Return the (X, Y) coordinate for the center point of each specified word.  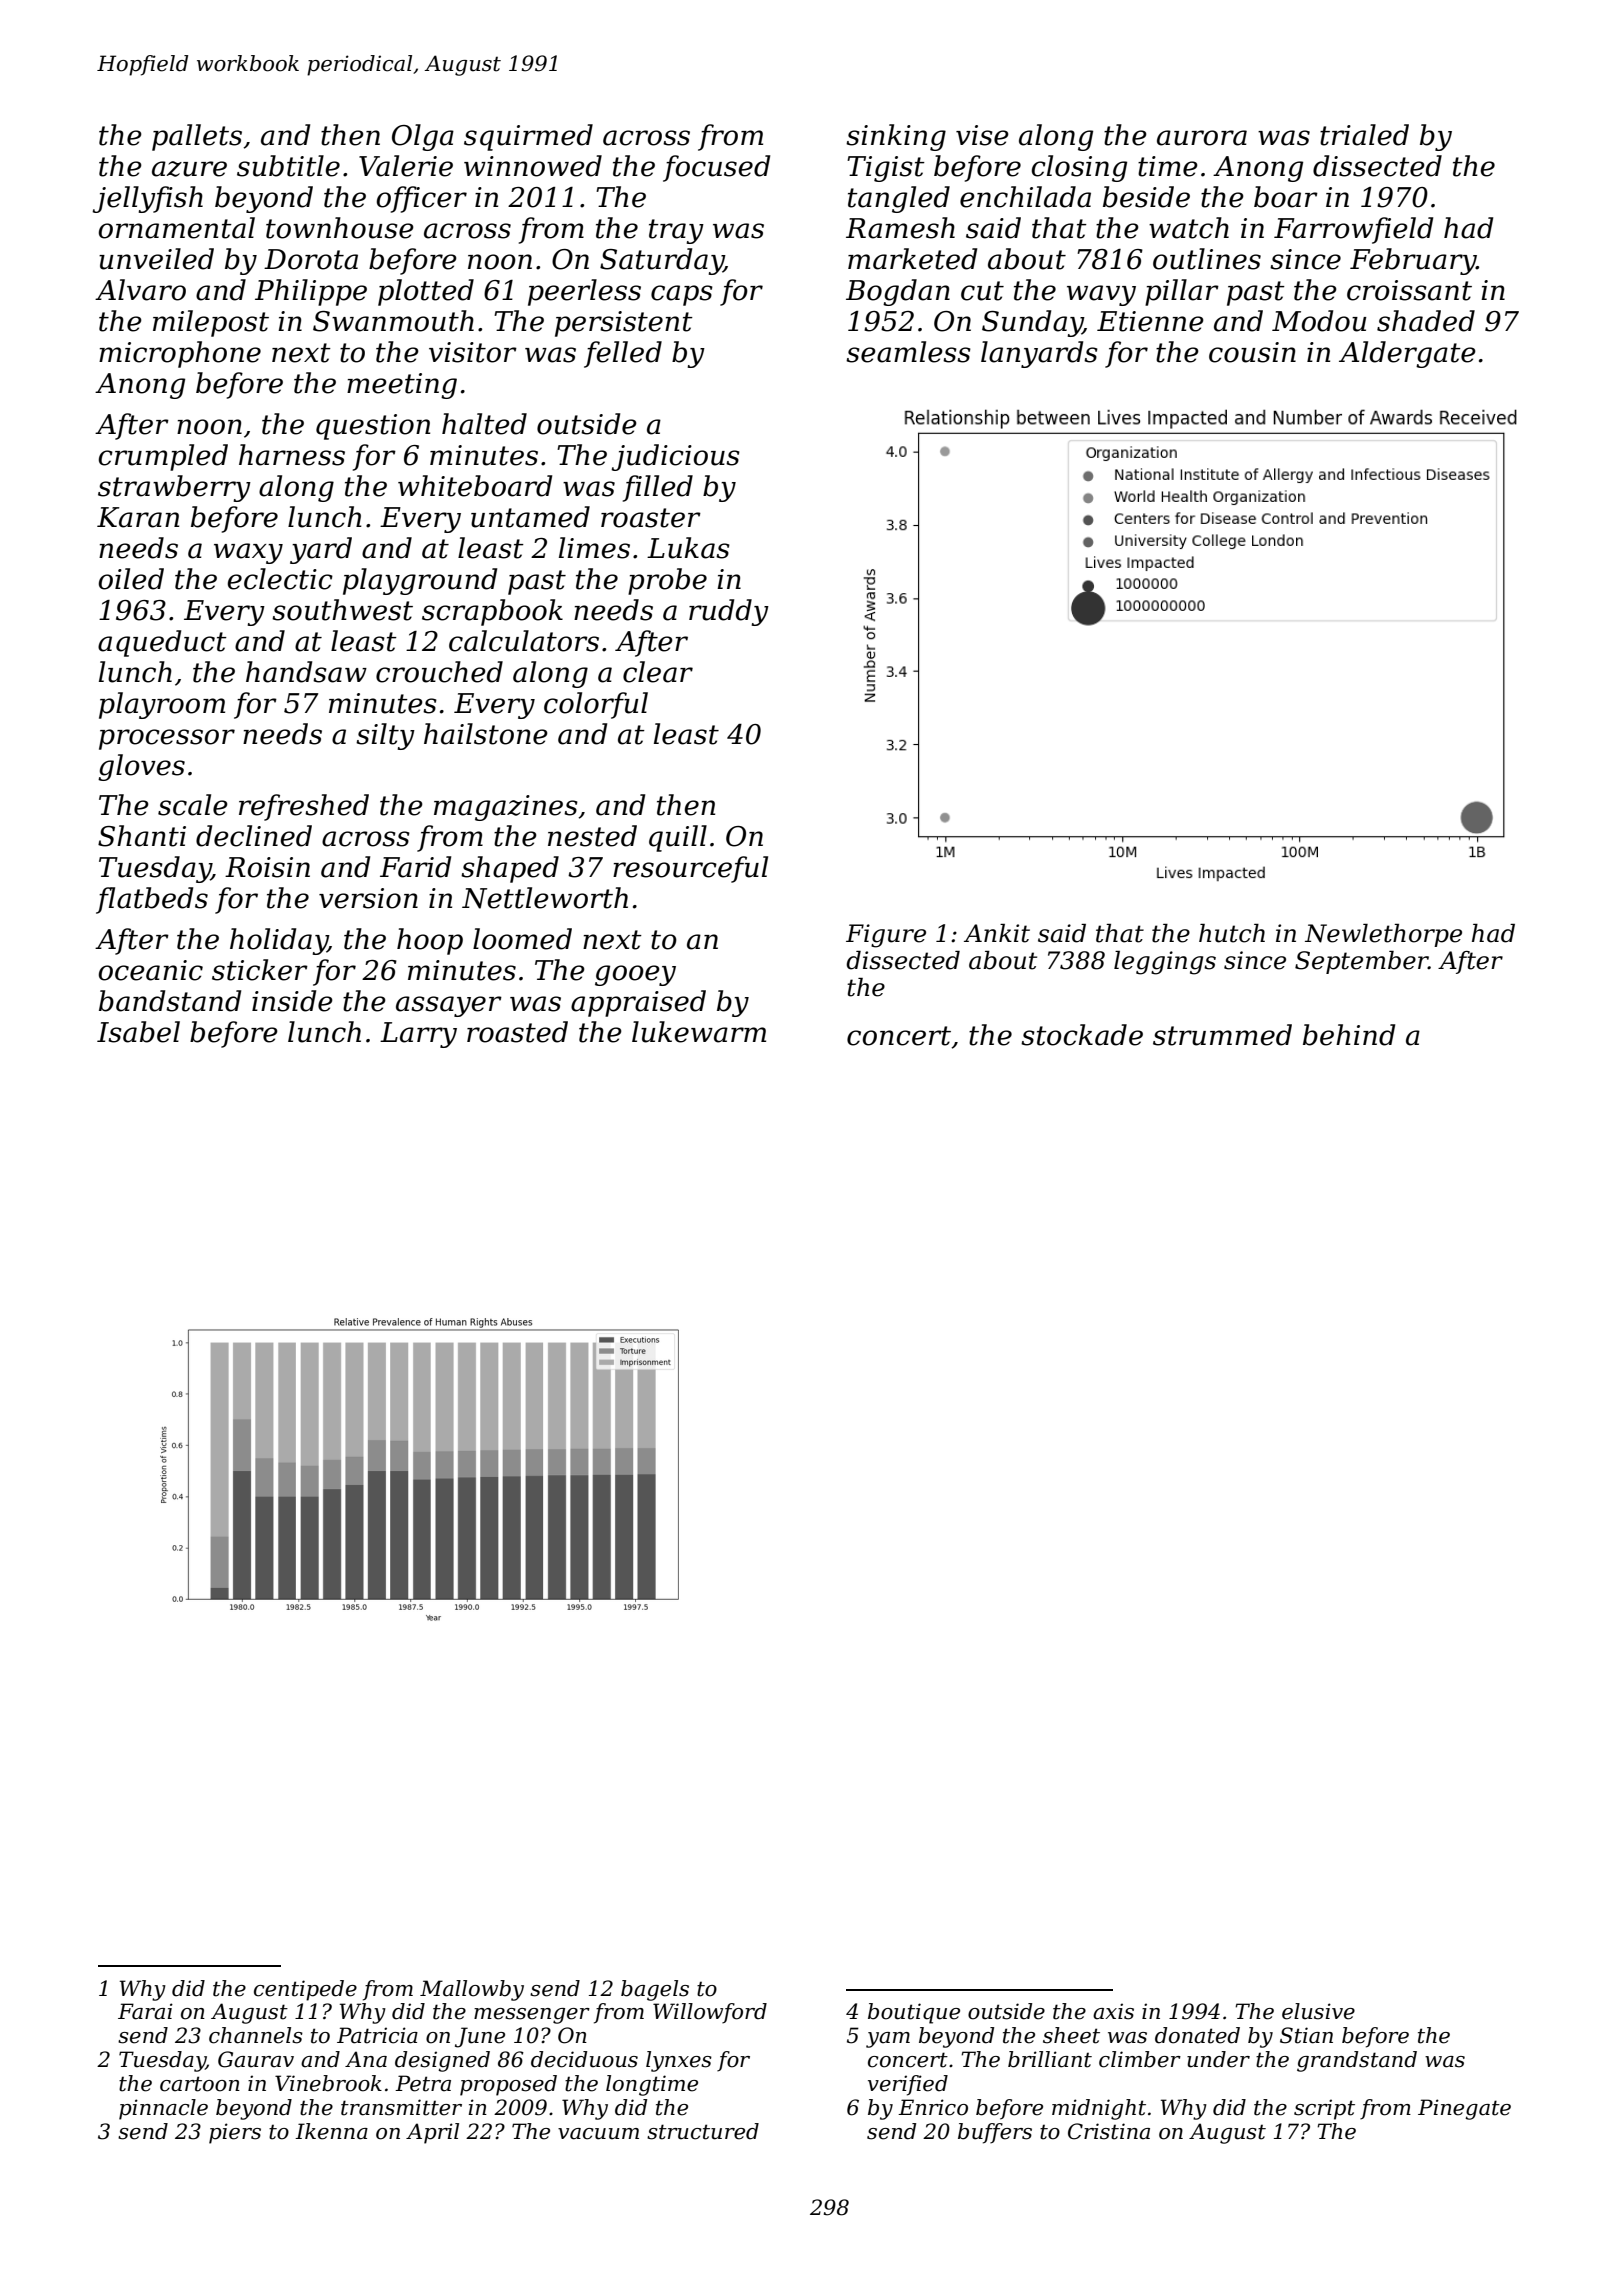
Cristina (1109, 2131)
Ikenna (331, 2131)
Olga (423, 137)
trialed (1364, 135)
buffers (995, 2133)
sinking (896, 137)
